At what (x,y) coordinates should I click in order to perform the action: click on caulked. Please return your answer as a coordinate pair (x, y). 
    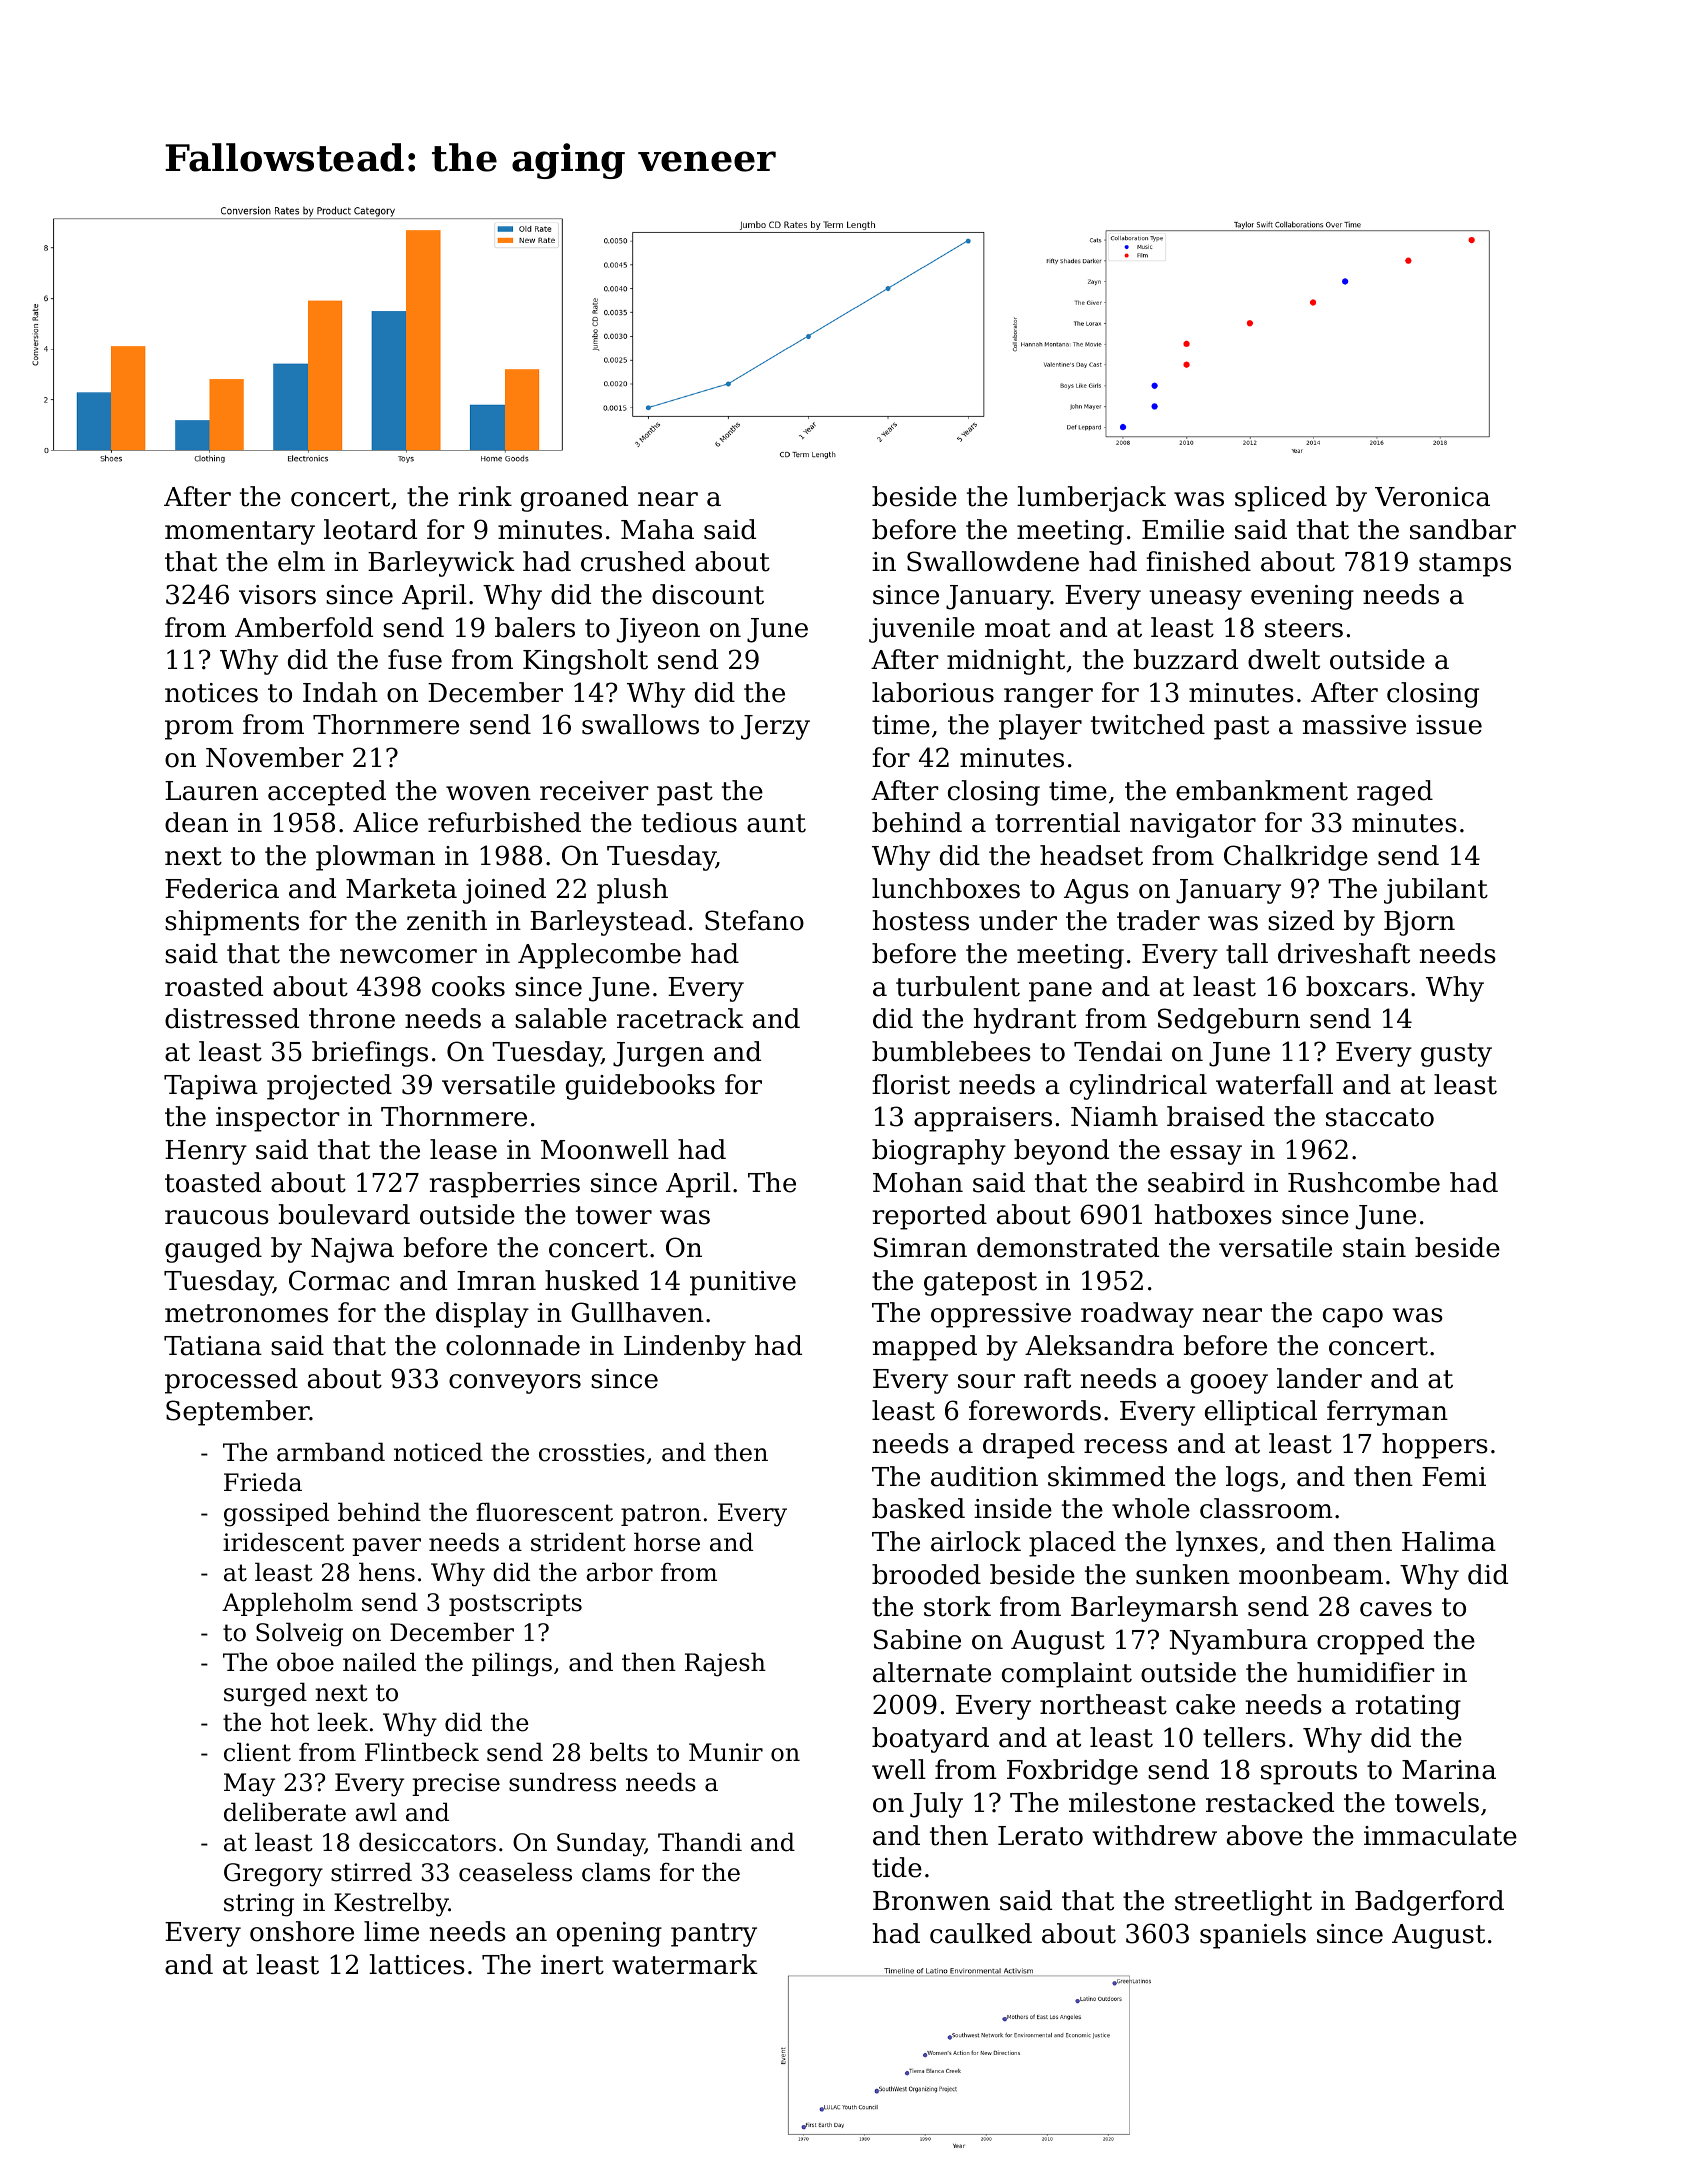
    Looking at the image, I should click on (981, 1933).
